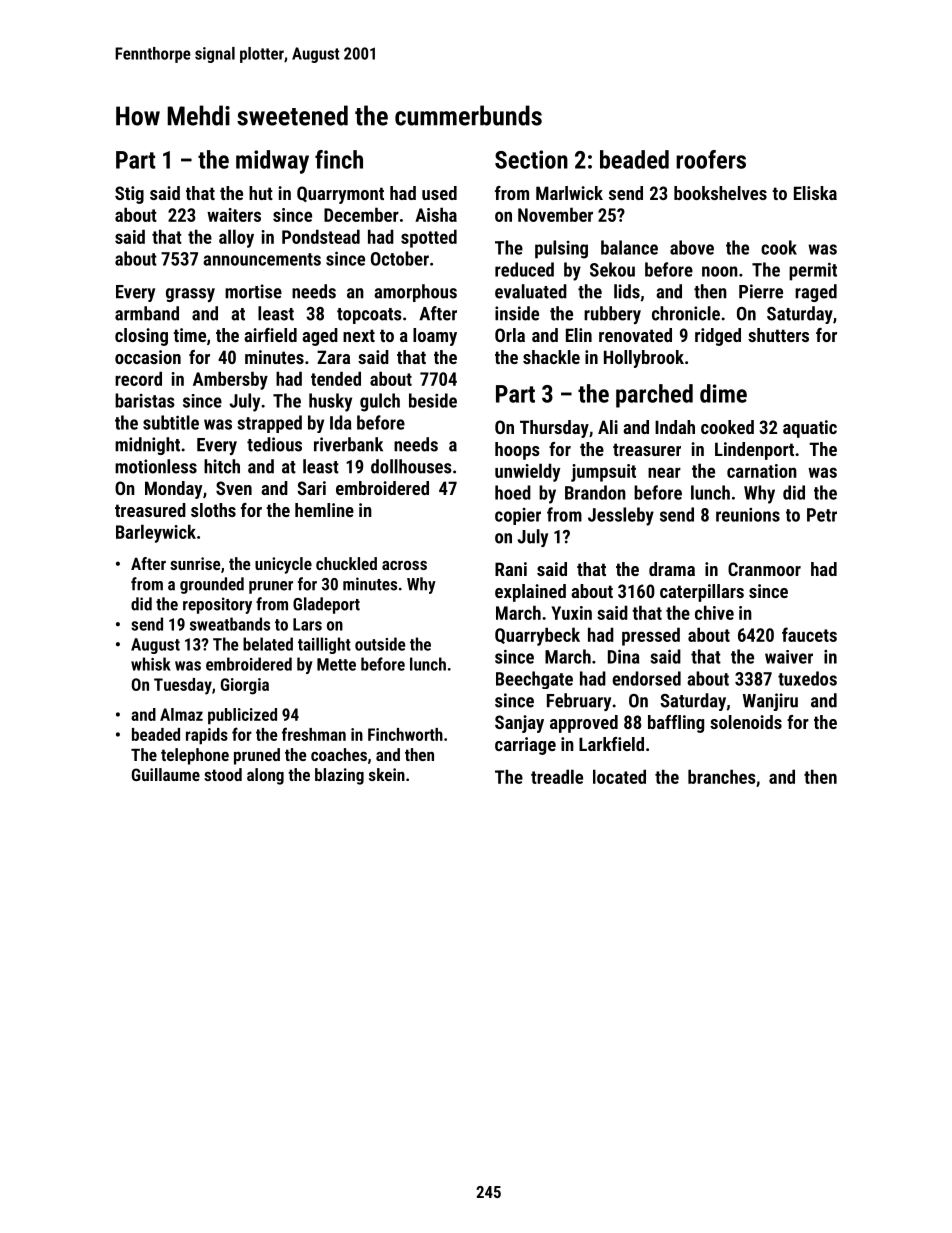 This screenshot has width=952, height=1233. What do you see at coordinates (778, 335) in the screenshot?
I see `shutters` at bounding box center [778, 335].
